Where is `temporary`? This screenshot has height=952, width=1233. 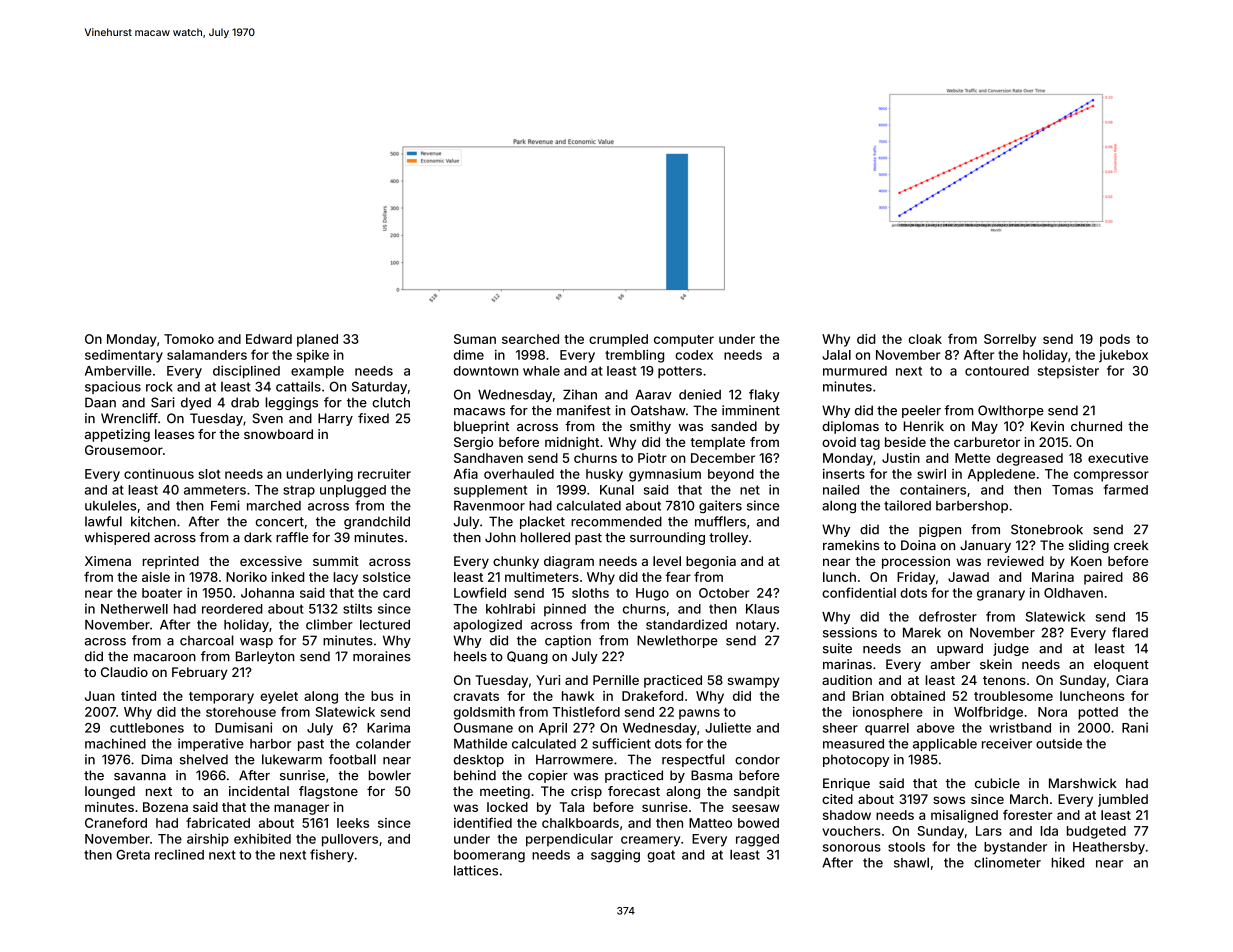 temporary is located at coordinates (221, 698).
